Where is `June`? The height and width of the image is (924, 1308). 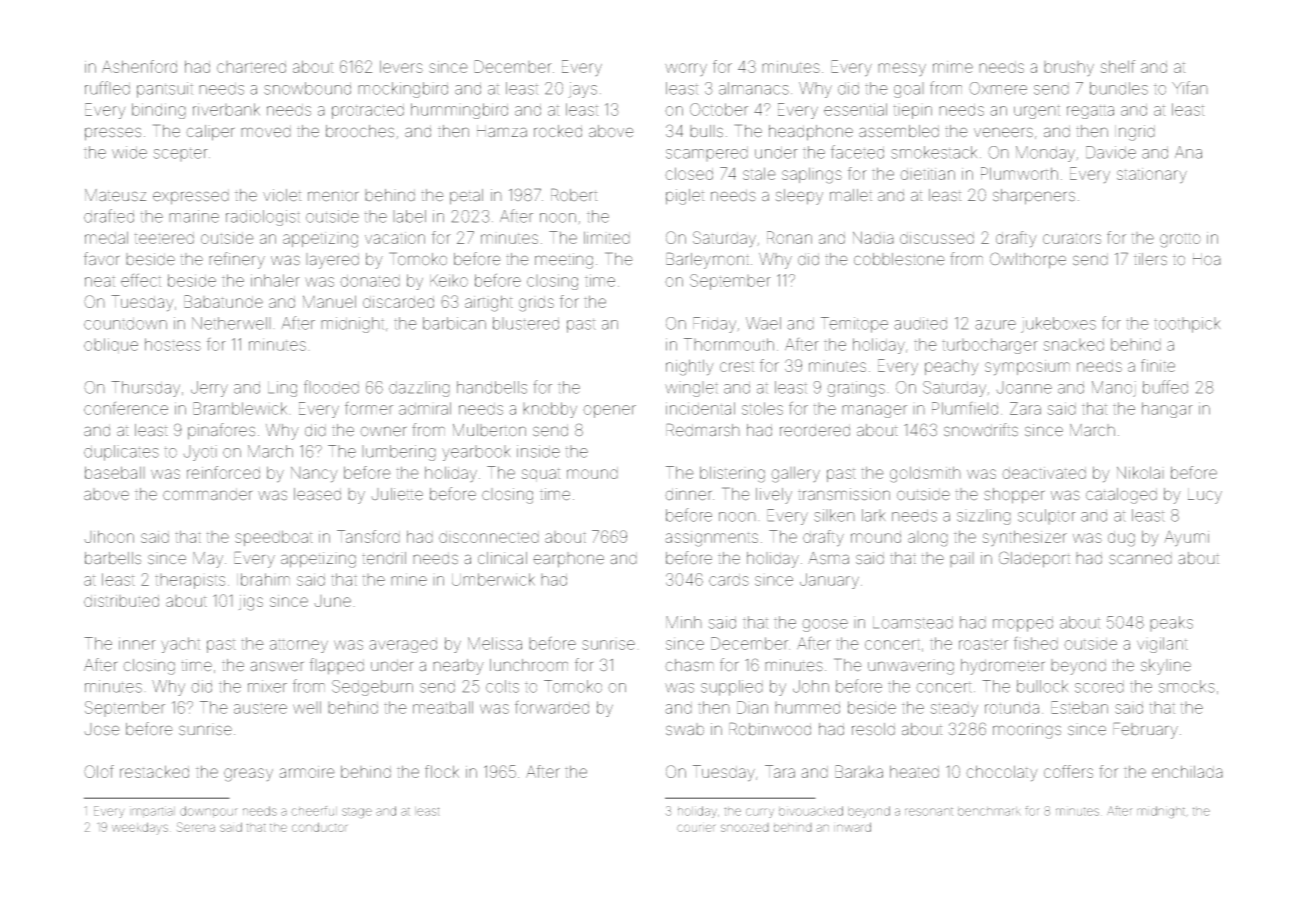
June is located at coordinates (332, 601).
